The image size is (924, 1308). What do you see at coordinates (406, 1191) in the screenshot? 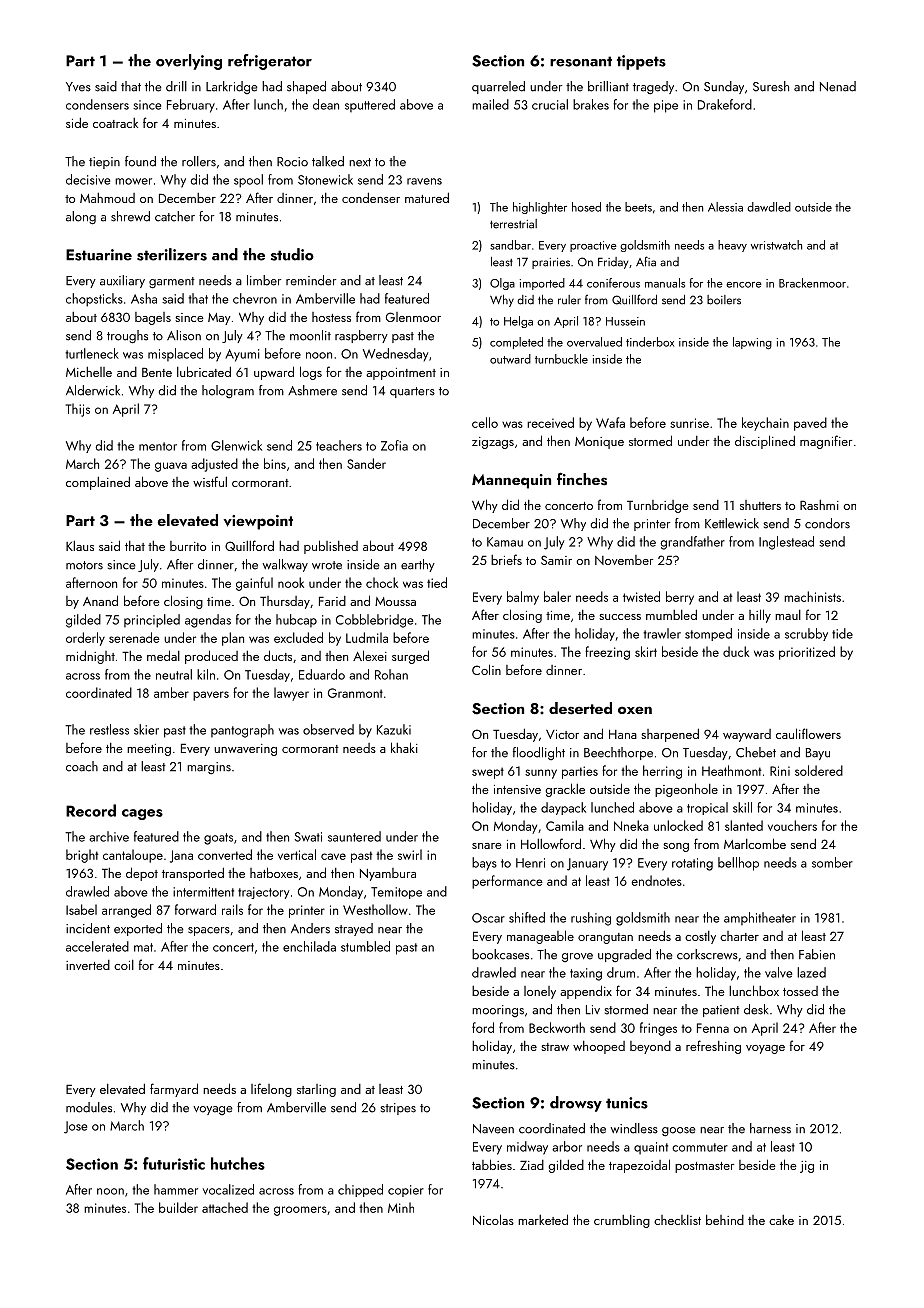
I see `copier` at bounding box center [406, 1191].
